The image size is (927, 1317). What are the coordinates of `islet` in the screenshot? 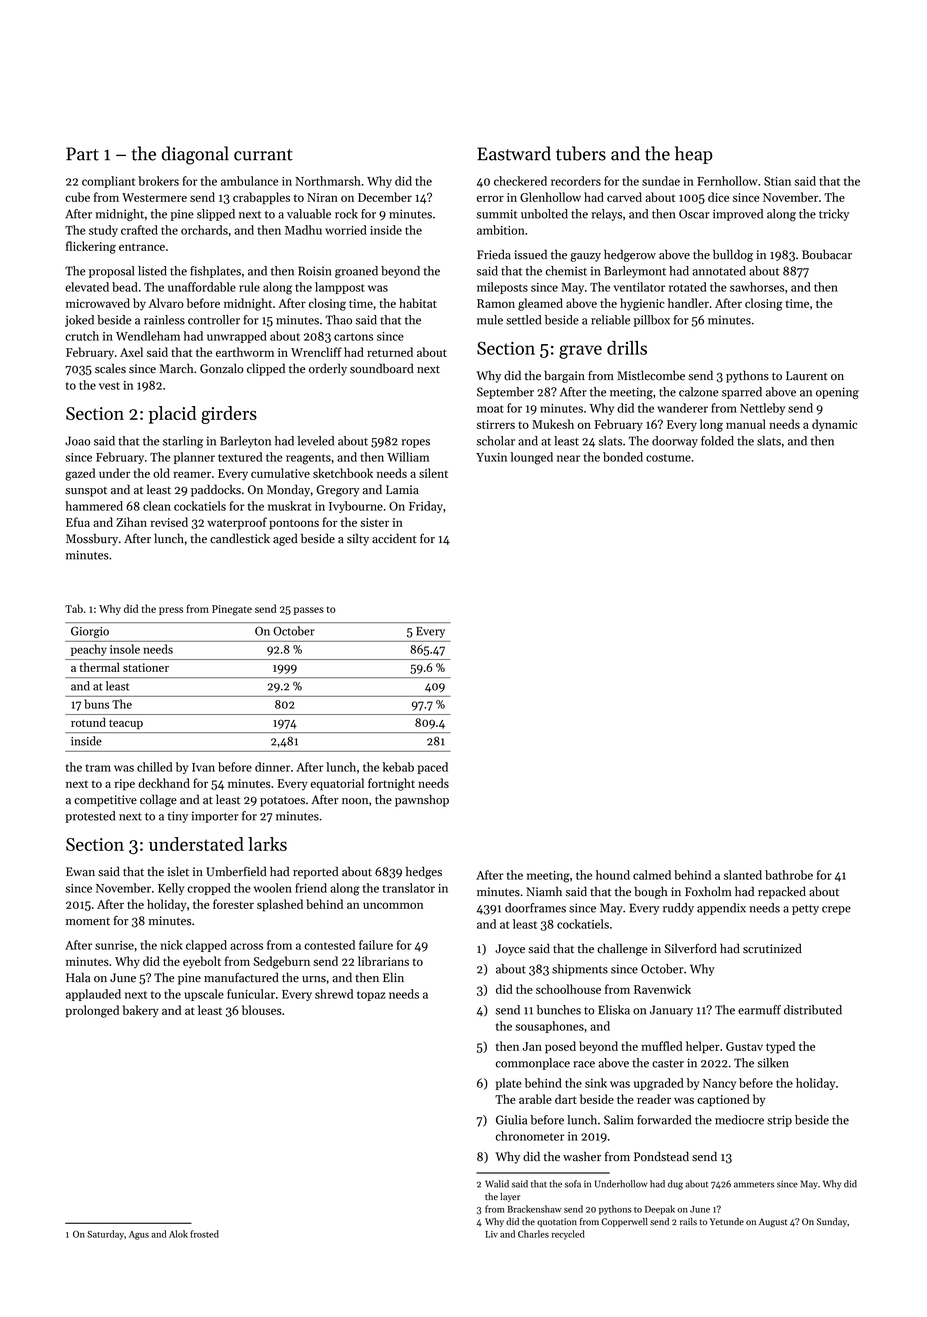 It's located at (178, 871).
